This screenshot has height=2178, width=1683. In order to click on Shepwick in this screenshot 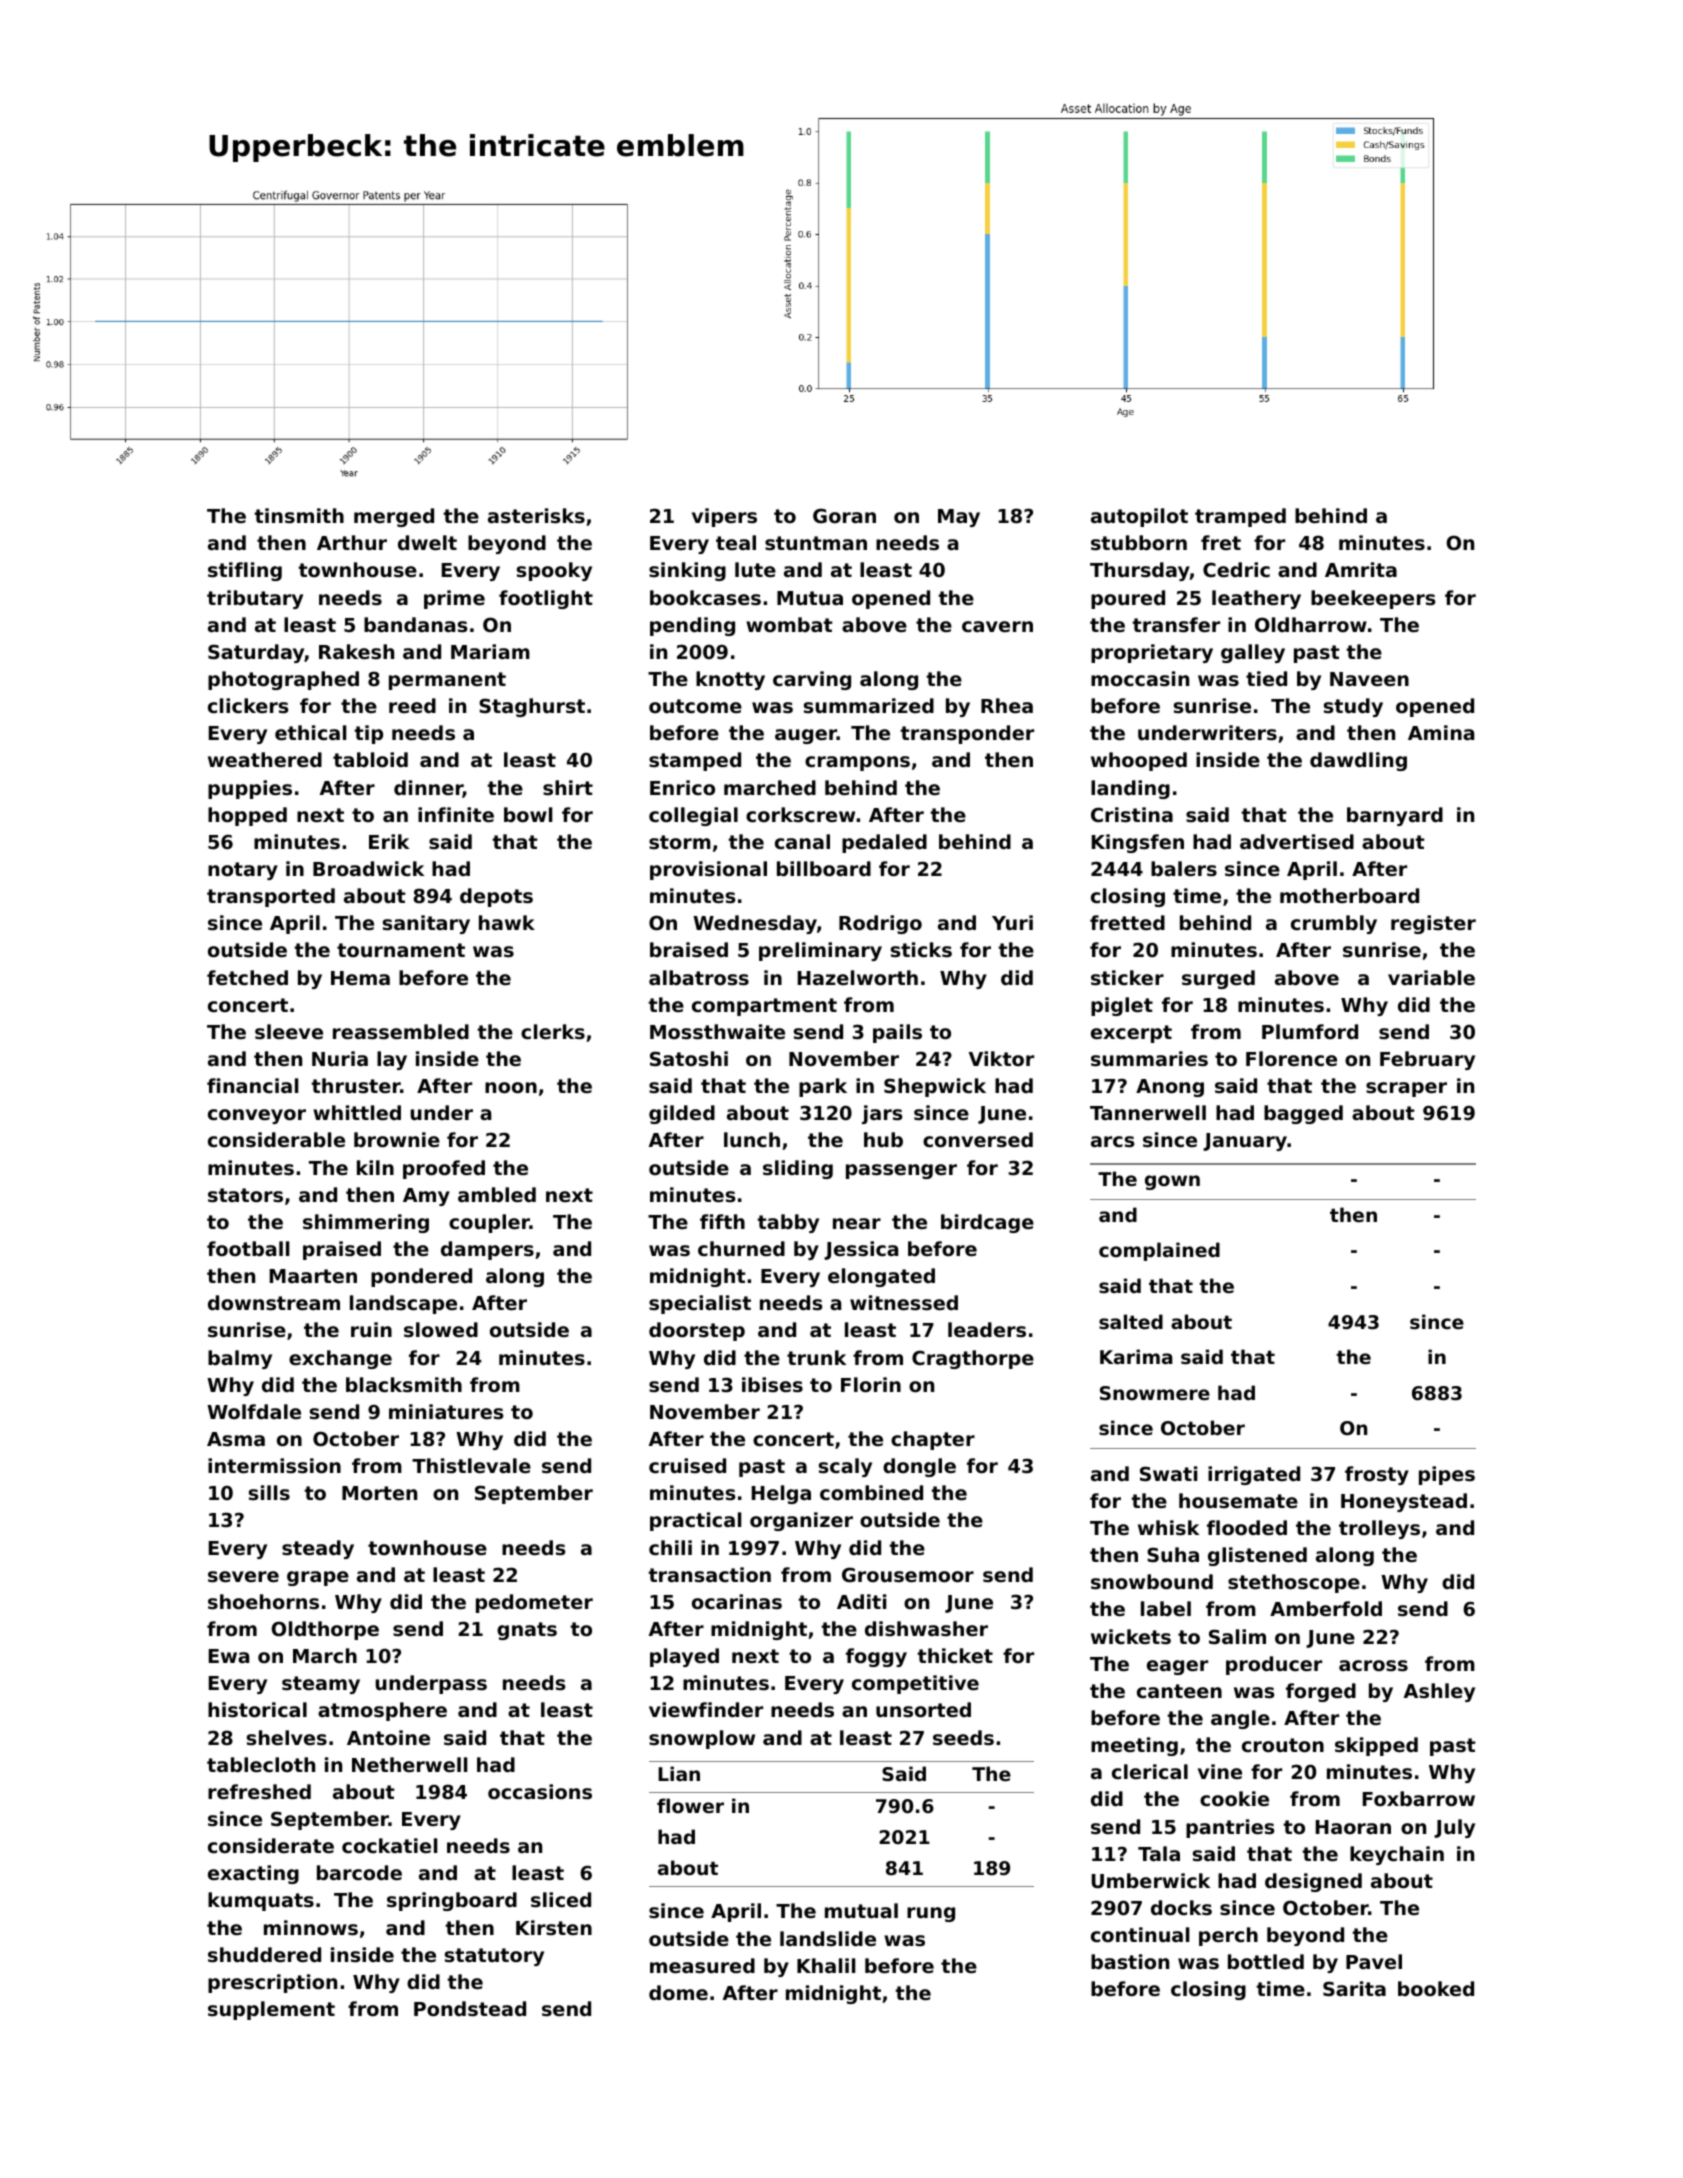, I will do `click(935, 1087)`.
